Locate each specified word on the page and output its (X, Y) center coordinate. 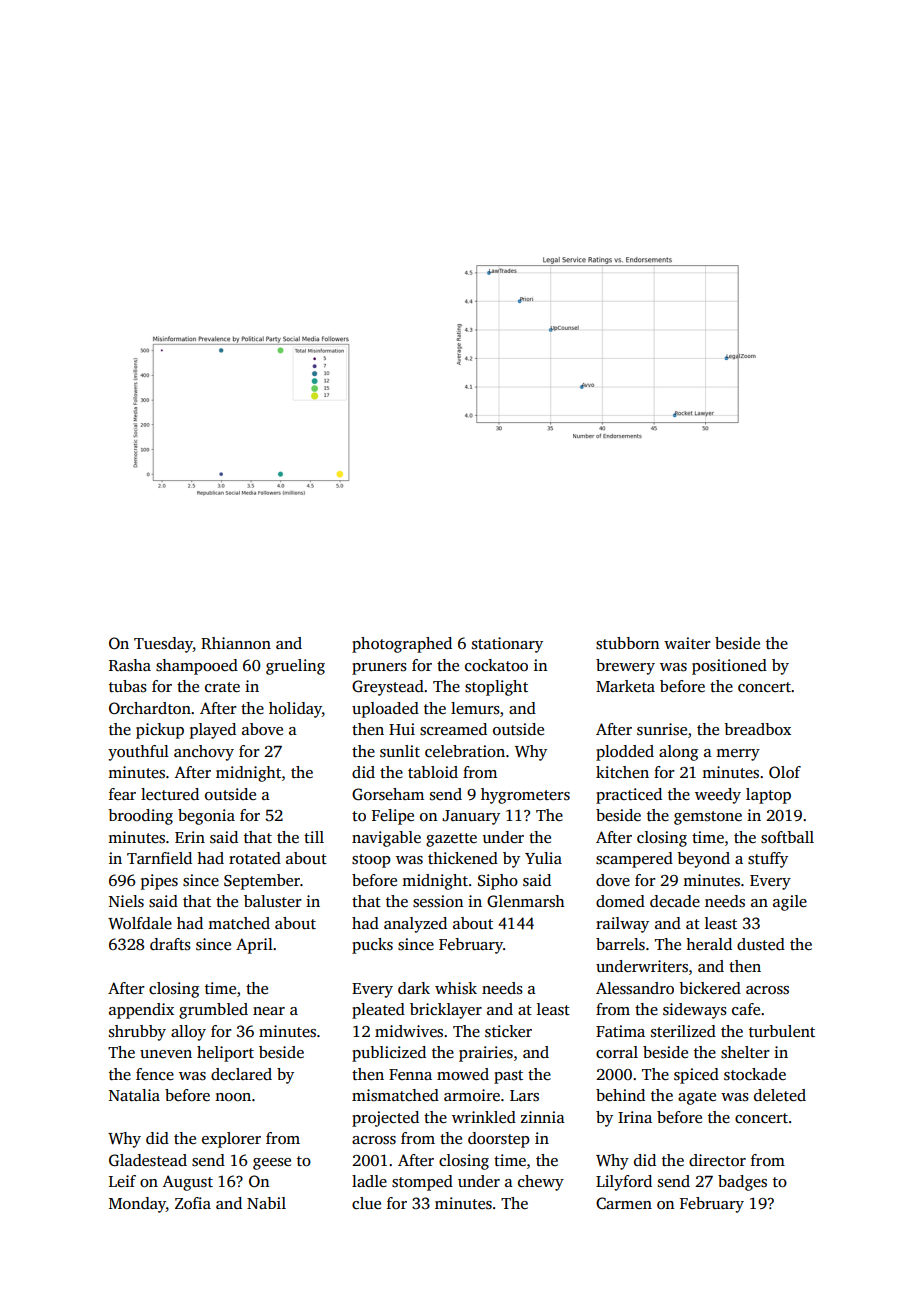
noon (233, 1097)
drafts (170, 944)
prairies (486, 1054)
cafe (746, 1009)
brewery (625, 667)
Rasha (130, 665)
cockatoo (496, 665)
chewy (541, 1183)
